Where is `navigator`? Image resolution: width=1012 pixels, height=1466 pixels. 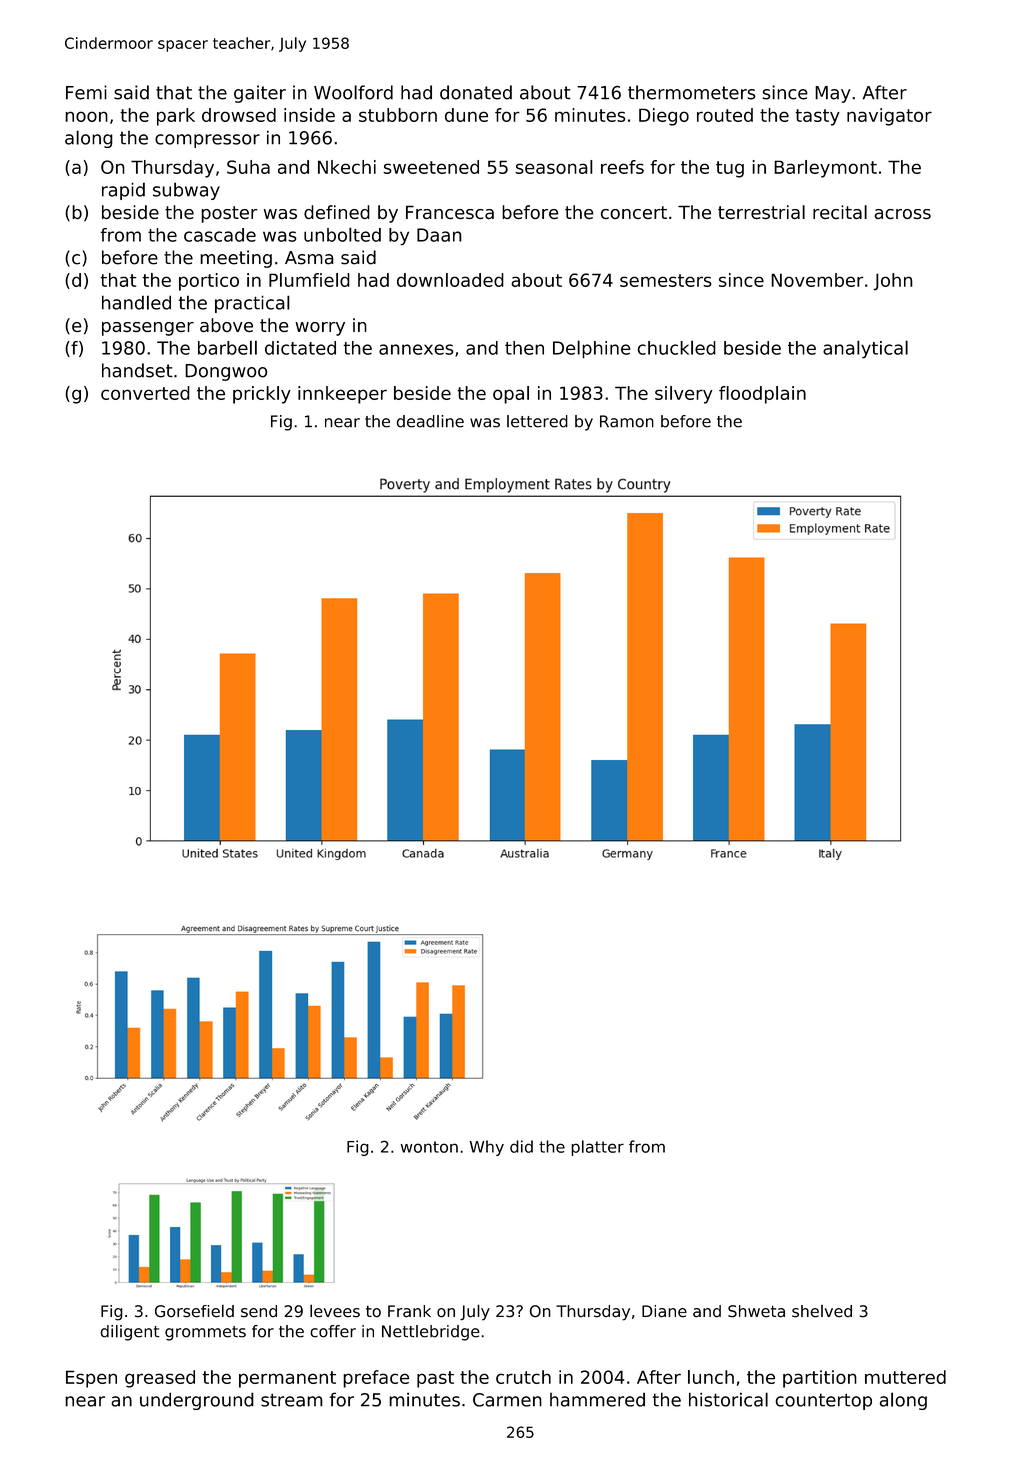 navigator is located at coordinates (889, 117).
